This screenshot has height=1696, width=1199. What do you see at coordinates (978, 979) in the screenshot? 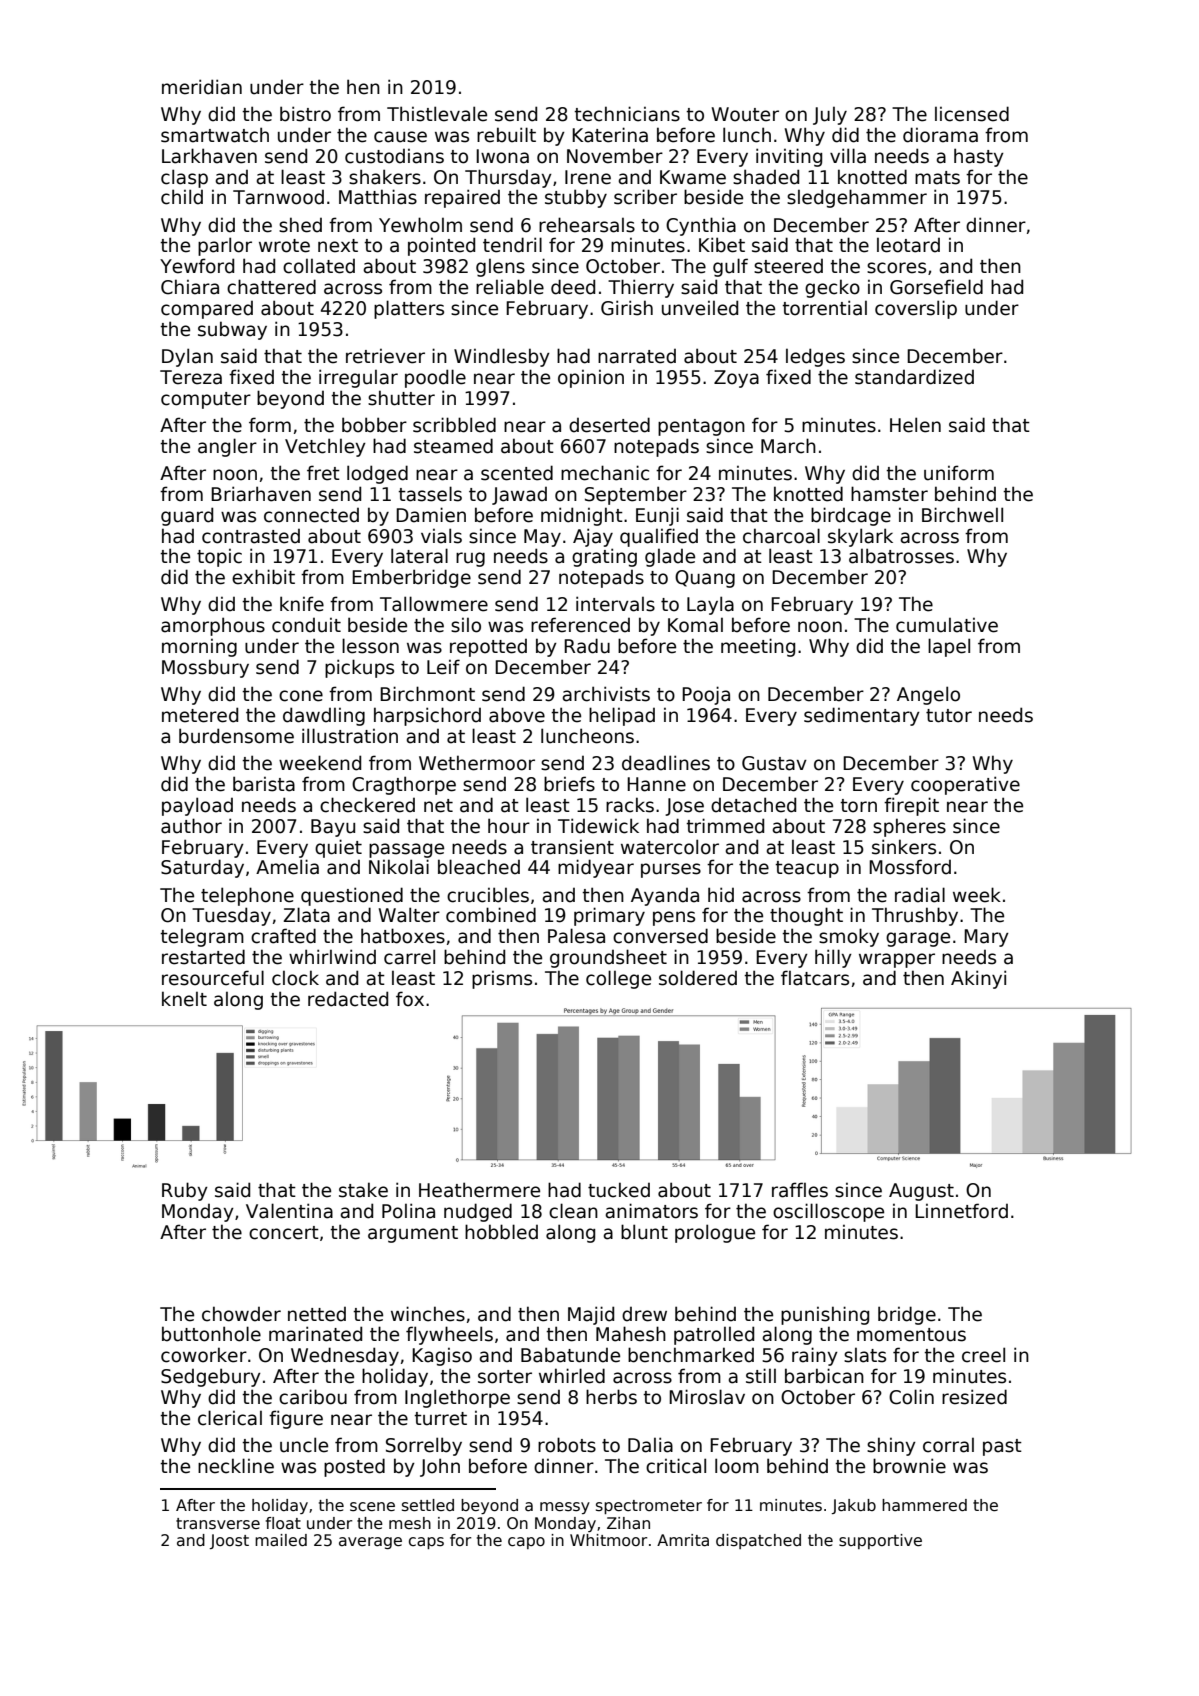
I see `Akinyi` at bounding box center [978, 979].
